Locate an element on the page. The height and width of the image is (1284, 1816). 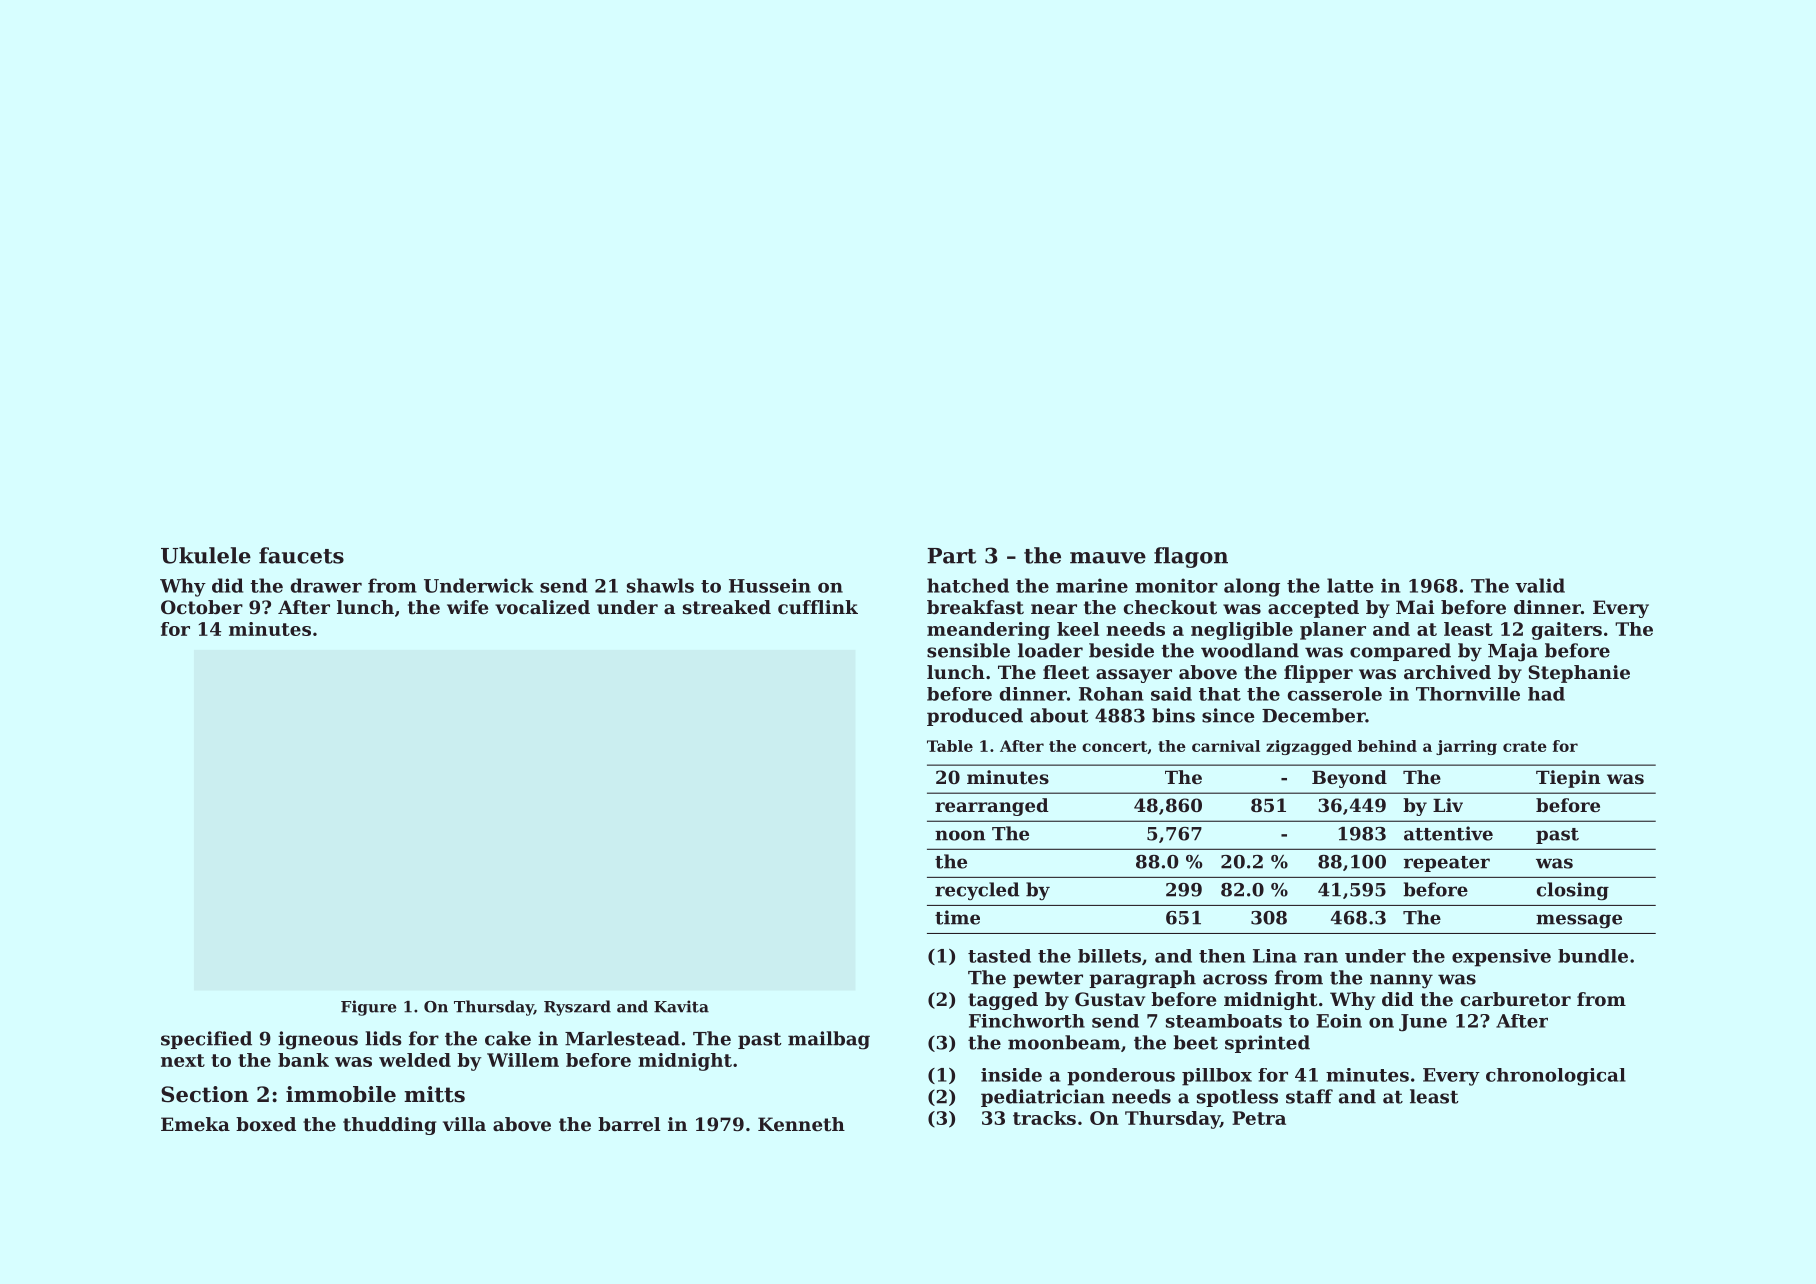
drawer is located at coordinates (326, 585).
